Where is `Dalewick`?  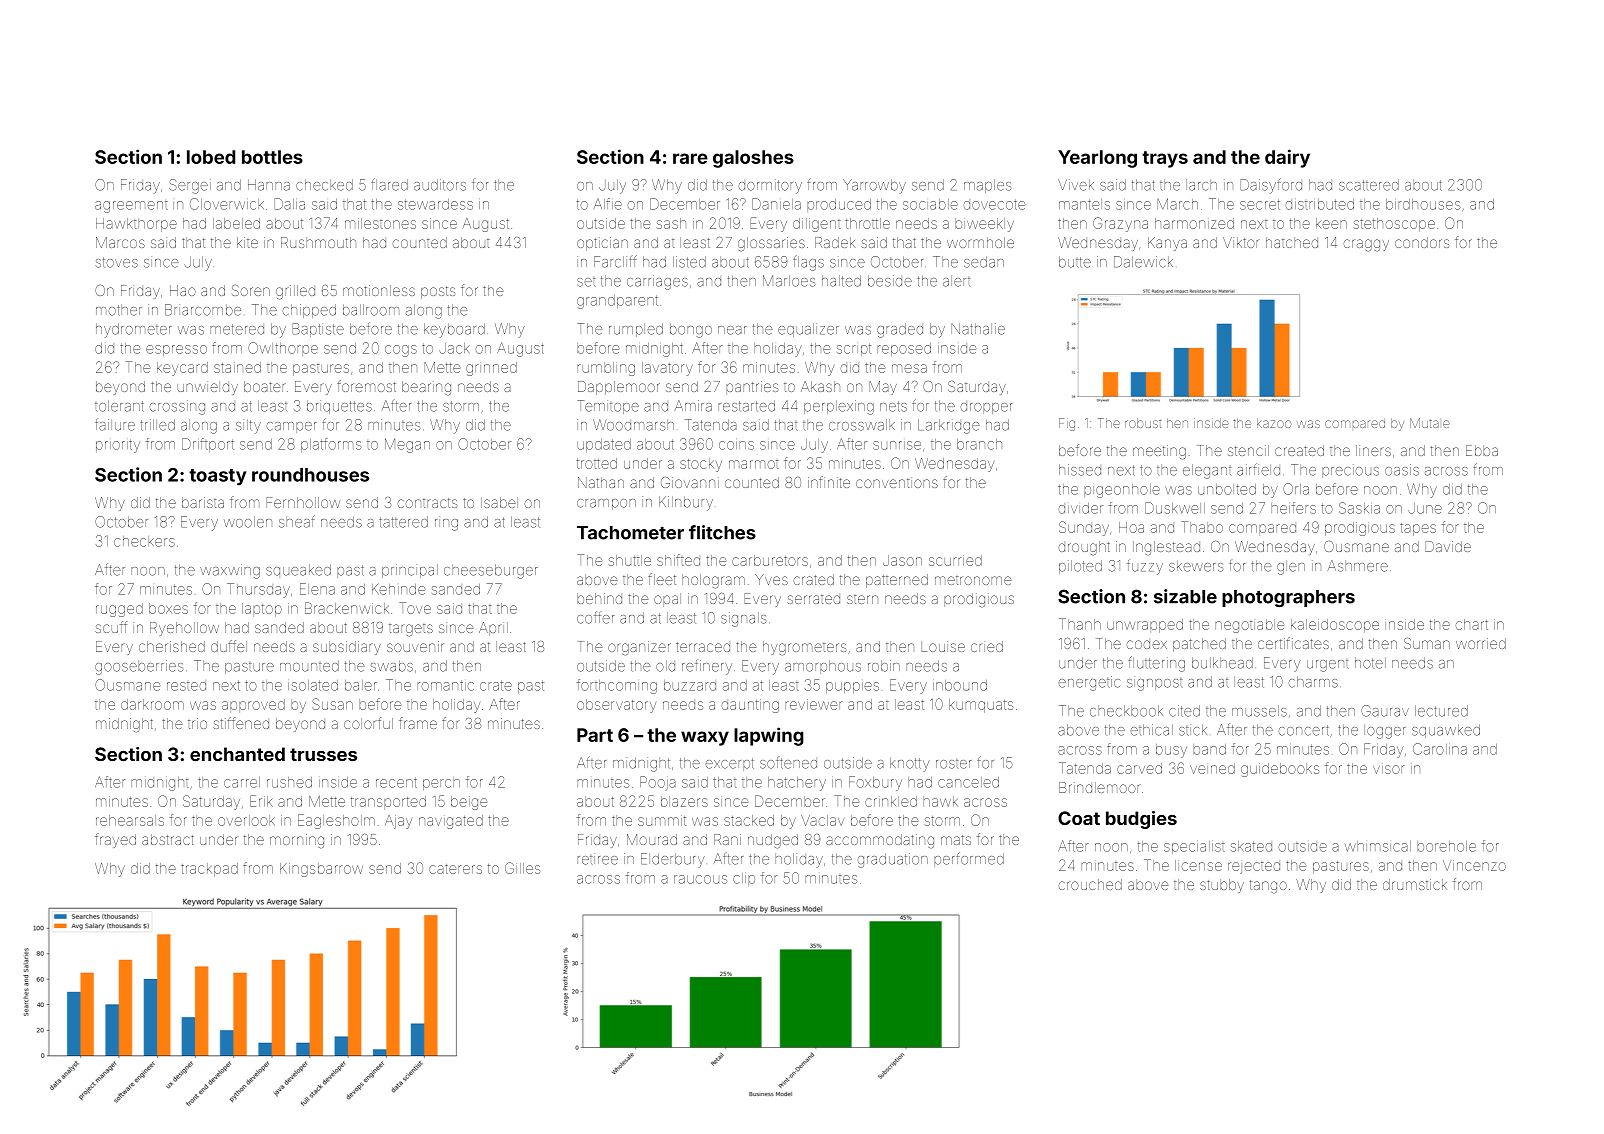
Dalewick is located at coordinates (1143, 262).
